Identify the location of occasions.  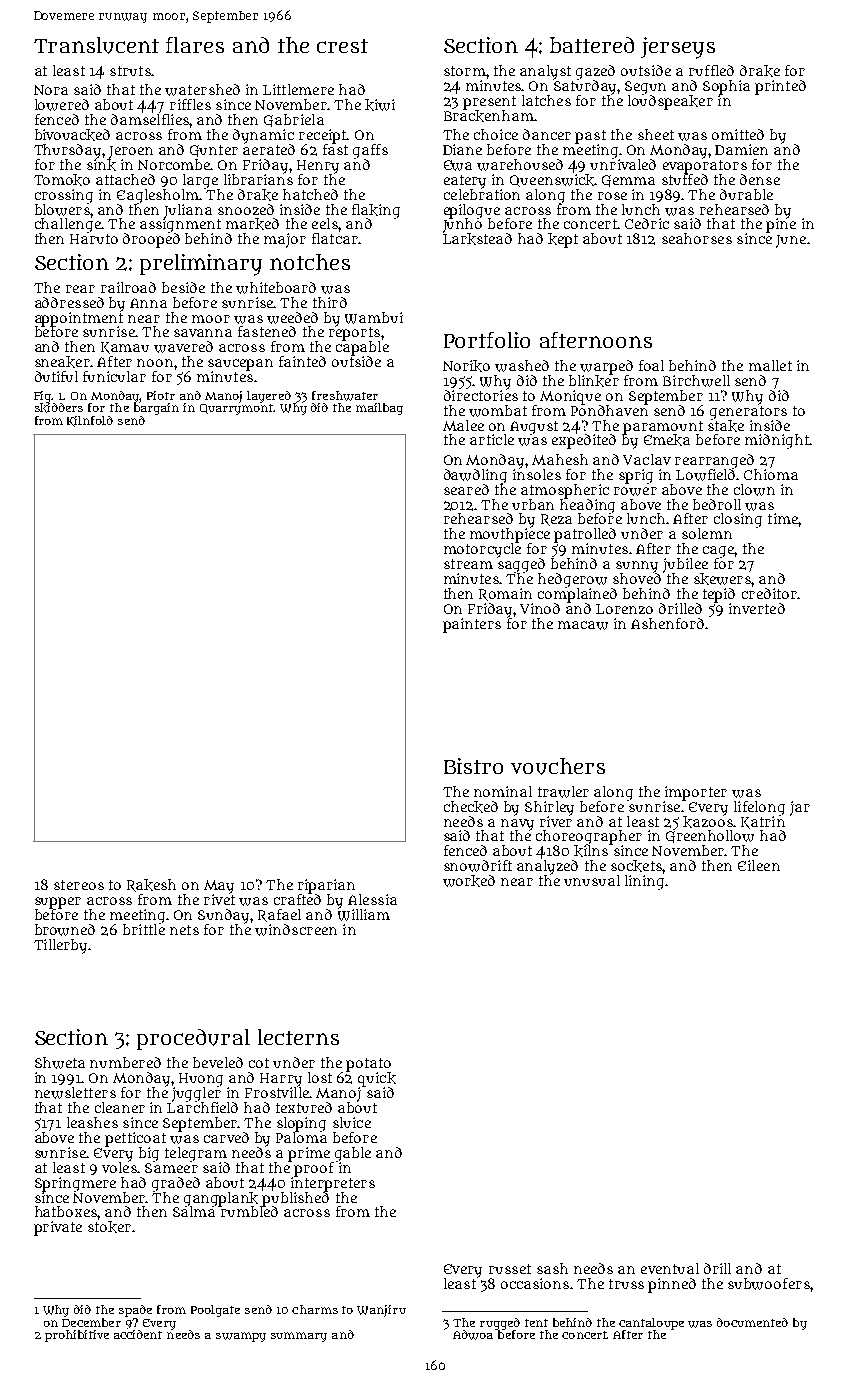
(535, 1283).
